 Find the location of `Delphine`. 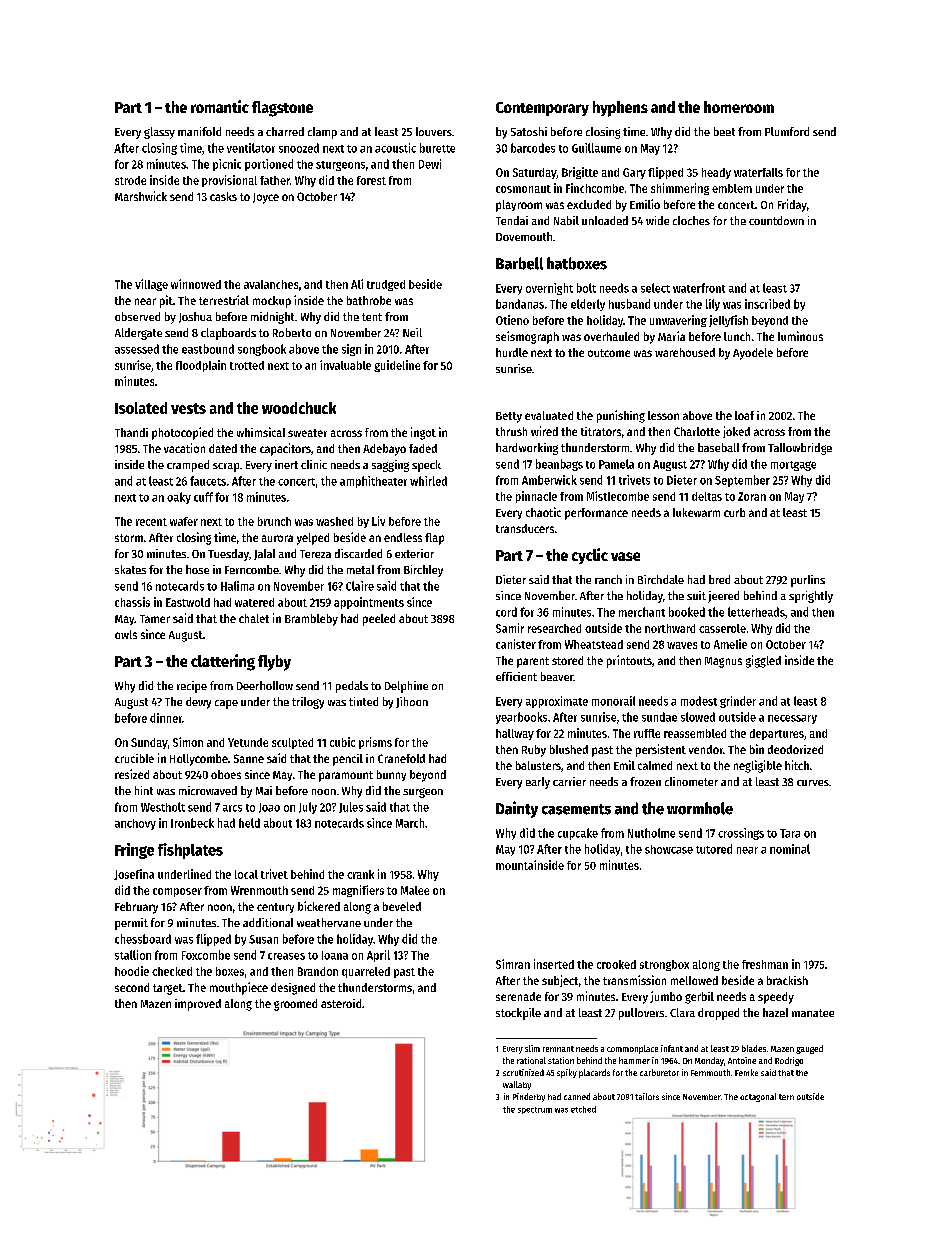

Delphine is located at coordinates (406, 687).
